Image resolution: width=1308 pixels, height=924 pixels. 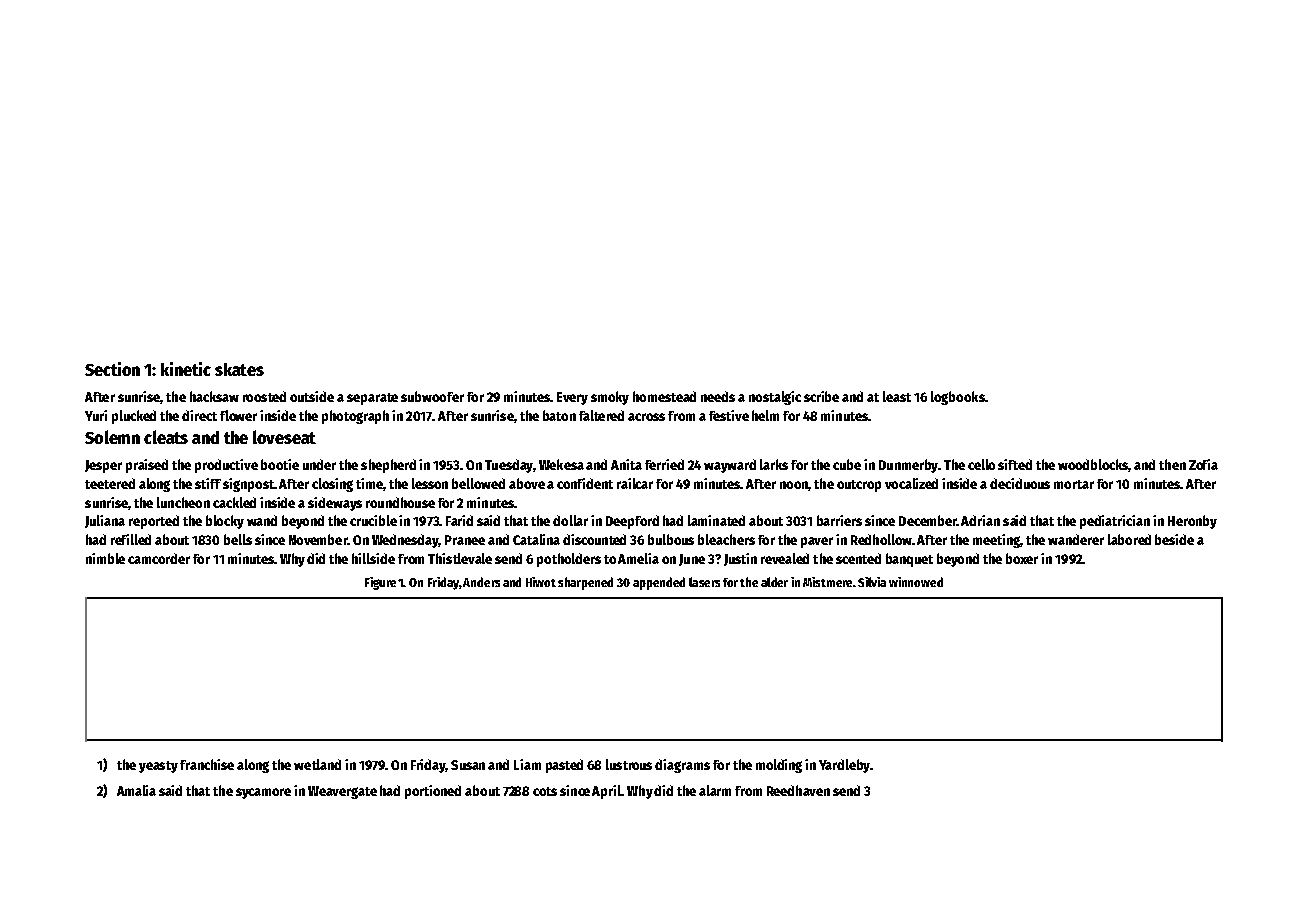 What do you see at coordinates (136, 790) in the screenshot?
I see `Amalia` at bounding box center [136, 790].
